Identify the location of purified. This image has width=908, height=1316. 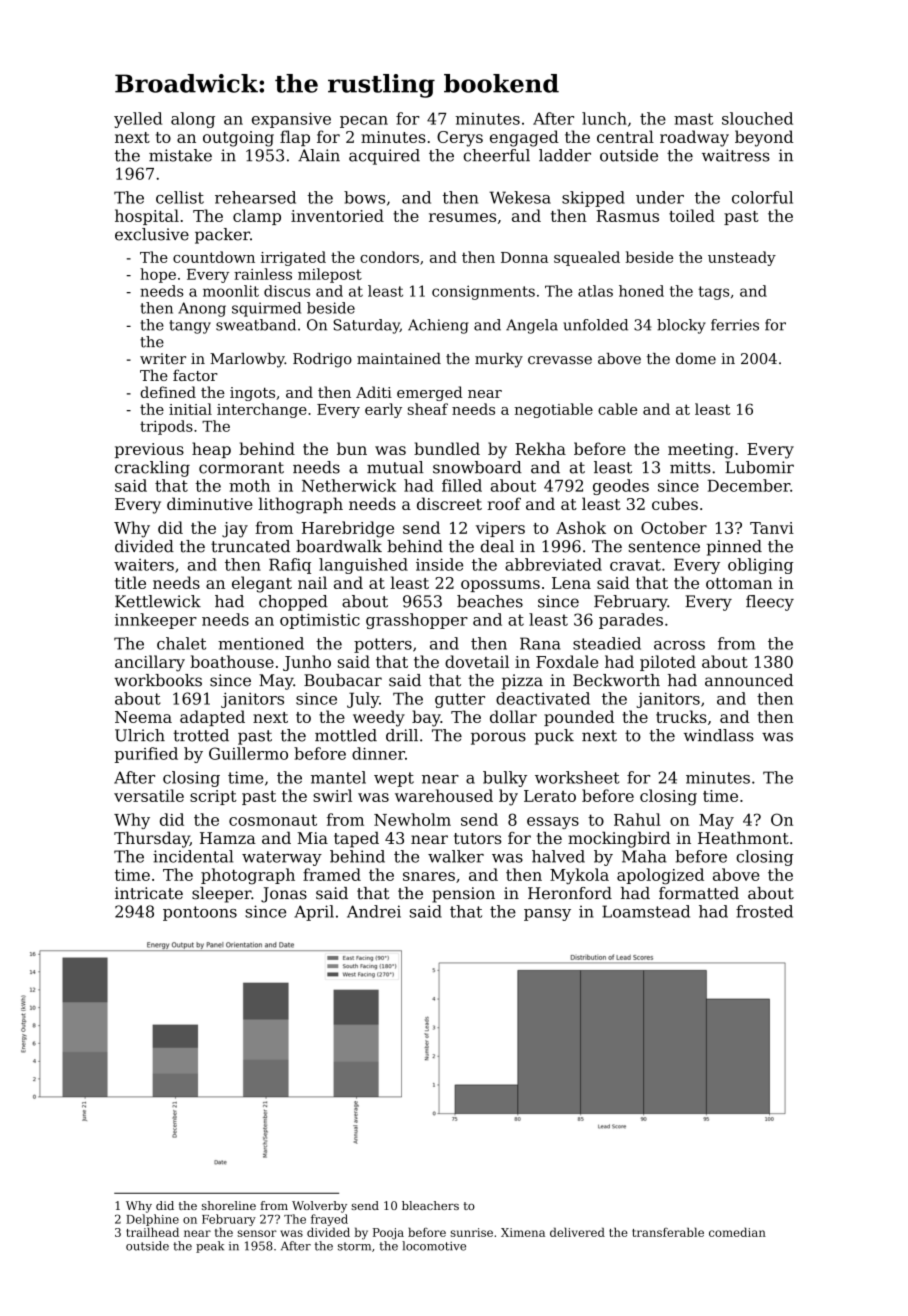
(146, 755).
